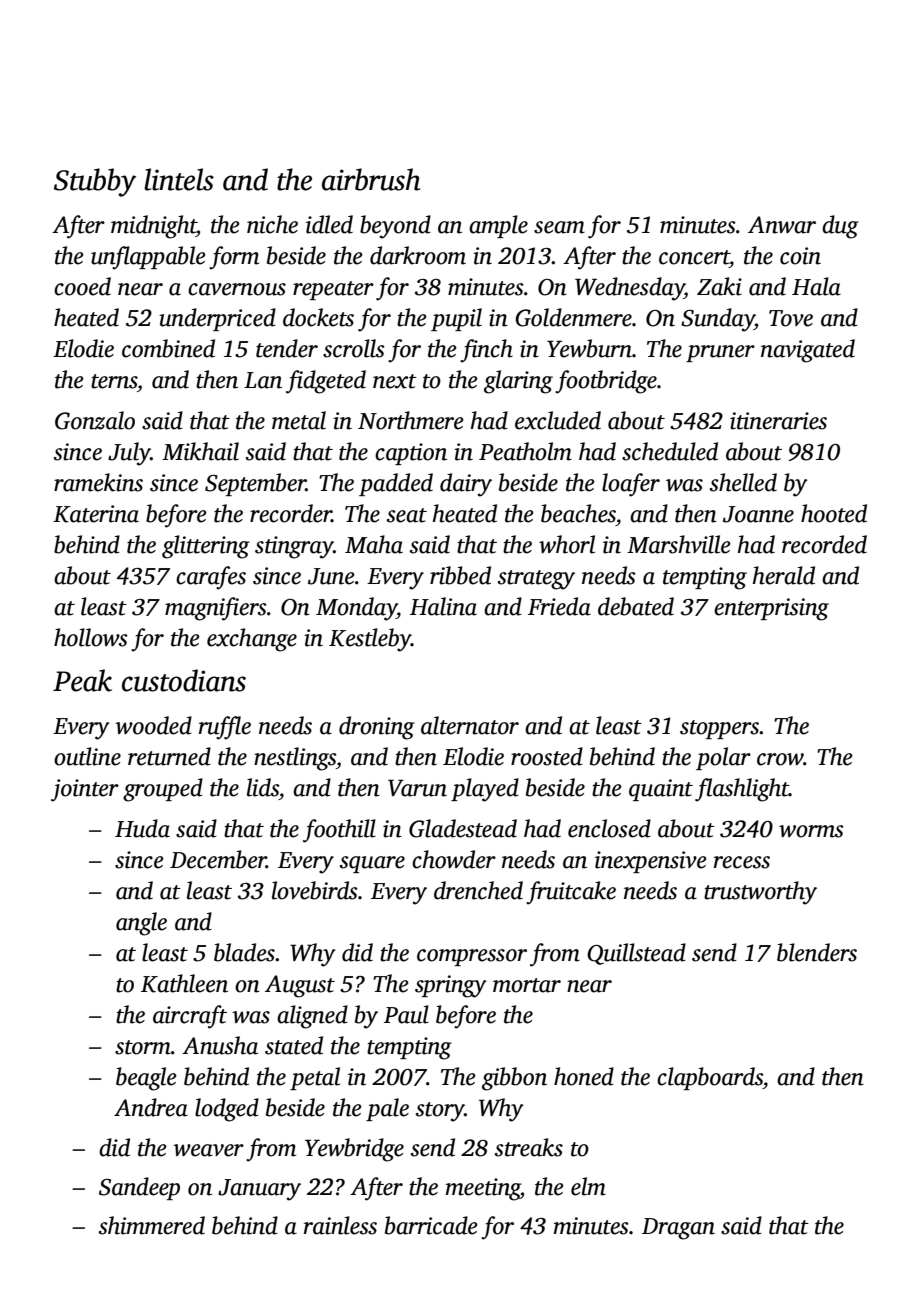 The image size is (924, 1311). Describe the element at coordinates (152, 1225) in the page. I see `shimmered` at that location.
